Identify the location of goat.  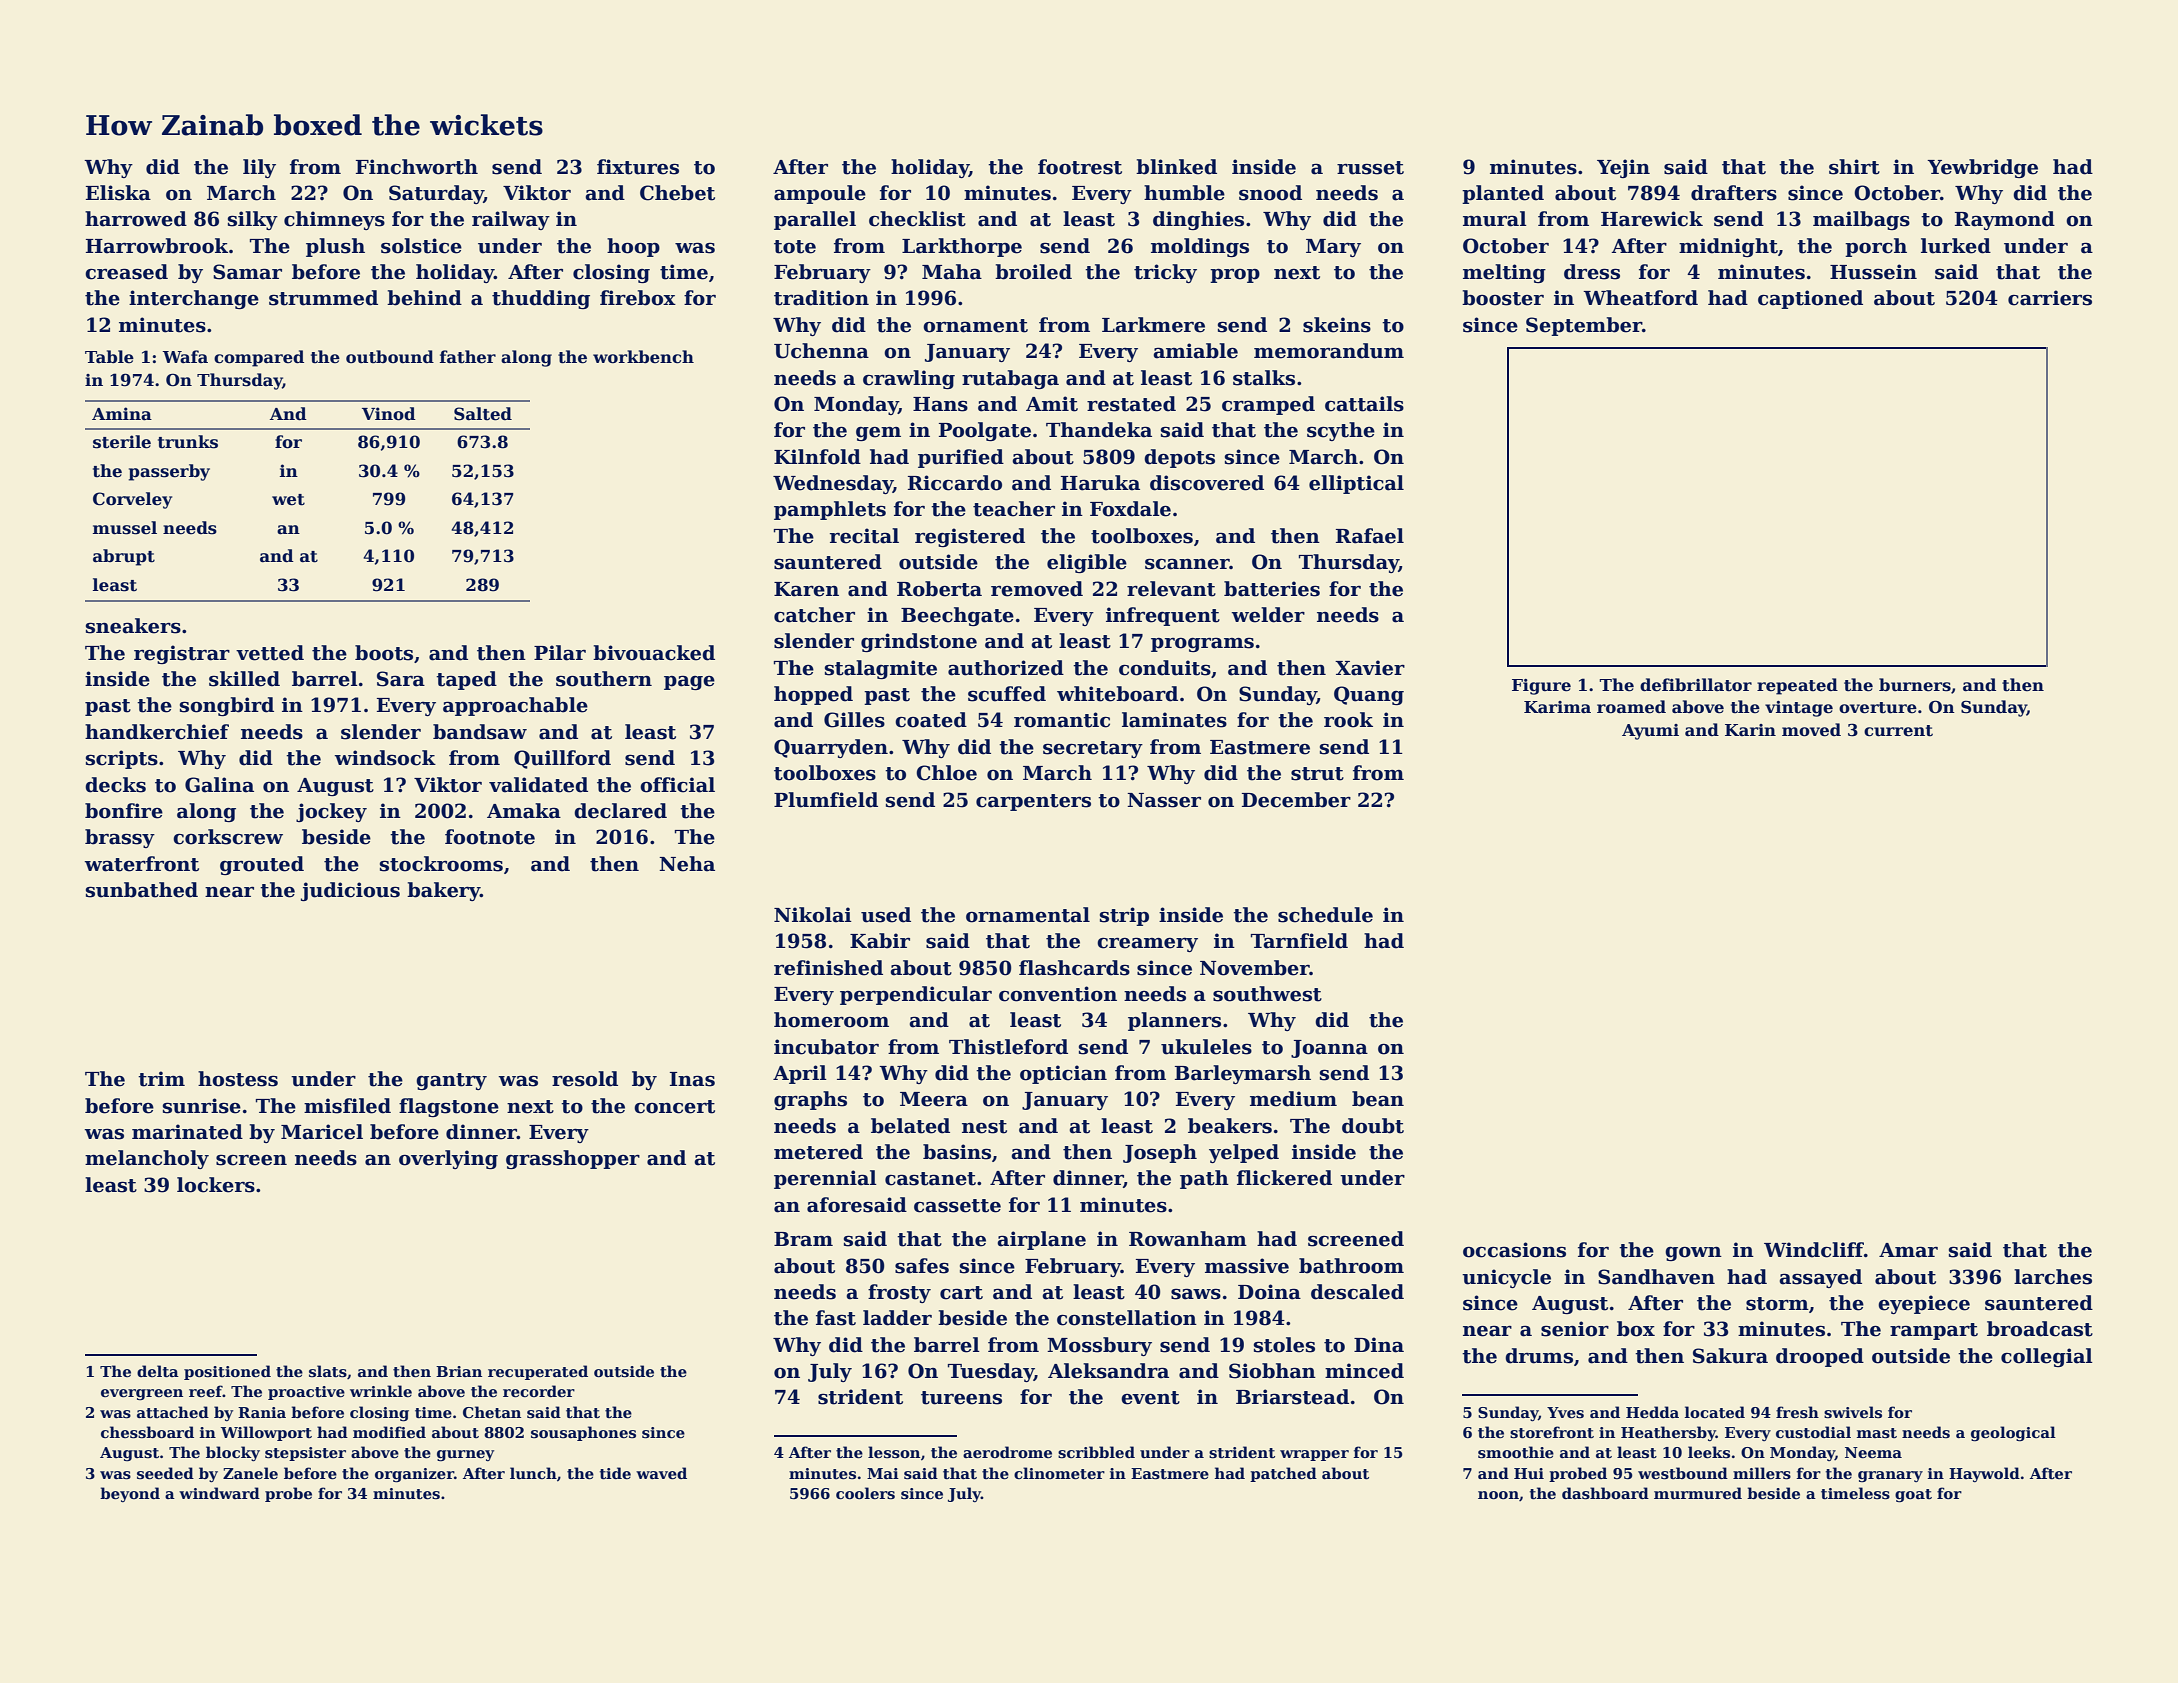
(1913, 1496).
